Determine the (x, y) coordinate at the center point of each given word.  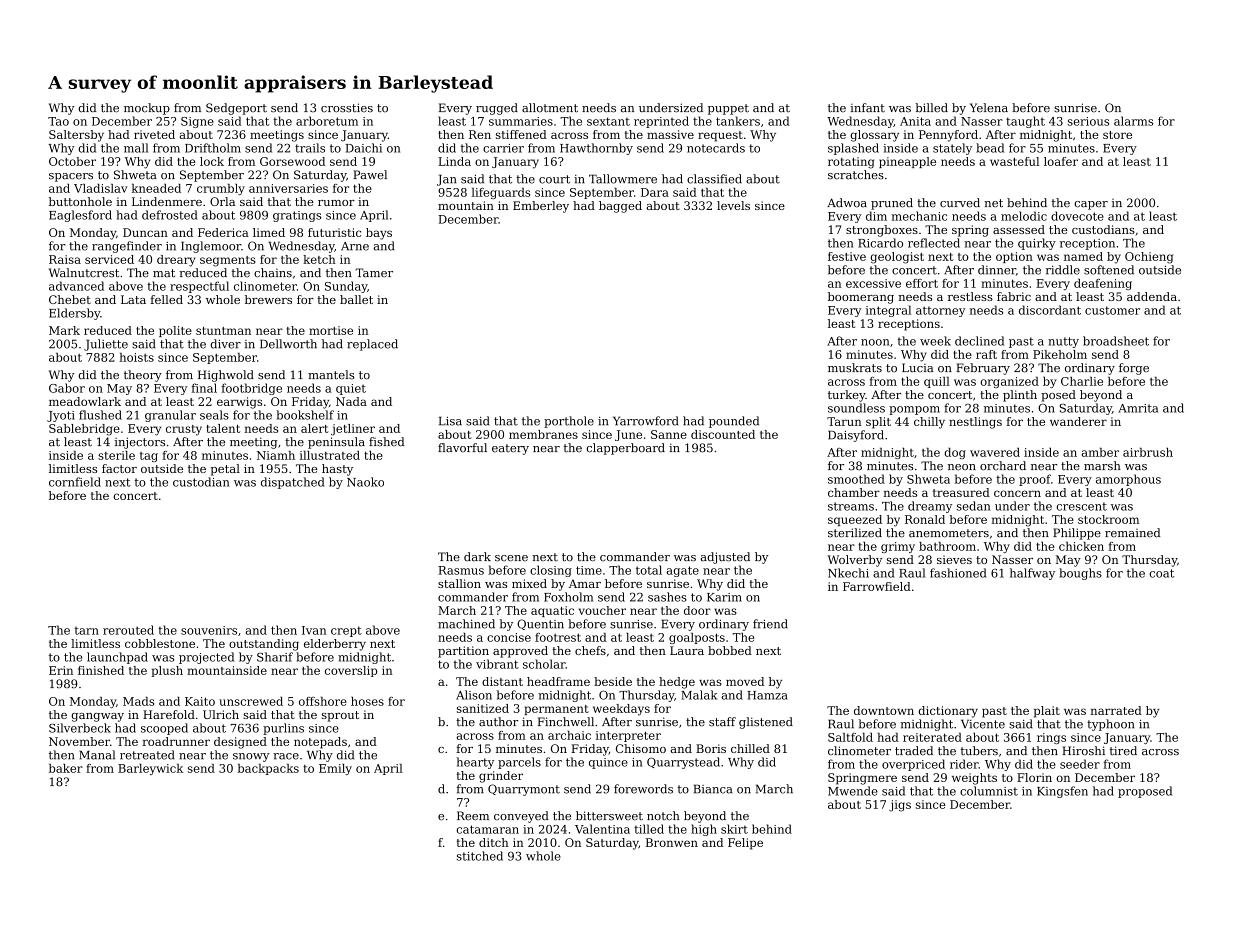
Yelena (989, 108)
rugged (497, 109)
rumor (336, 203)
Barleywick (150, 769)
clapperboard (625, 449)
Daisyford (856, 436)
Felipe (745, 844)
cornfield (75, 482)
